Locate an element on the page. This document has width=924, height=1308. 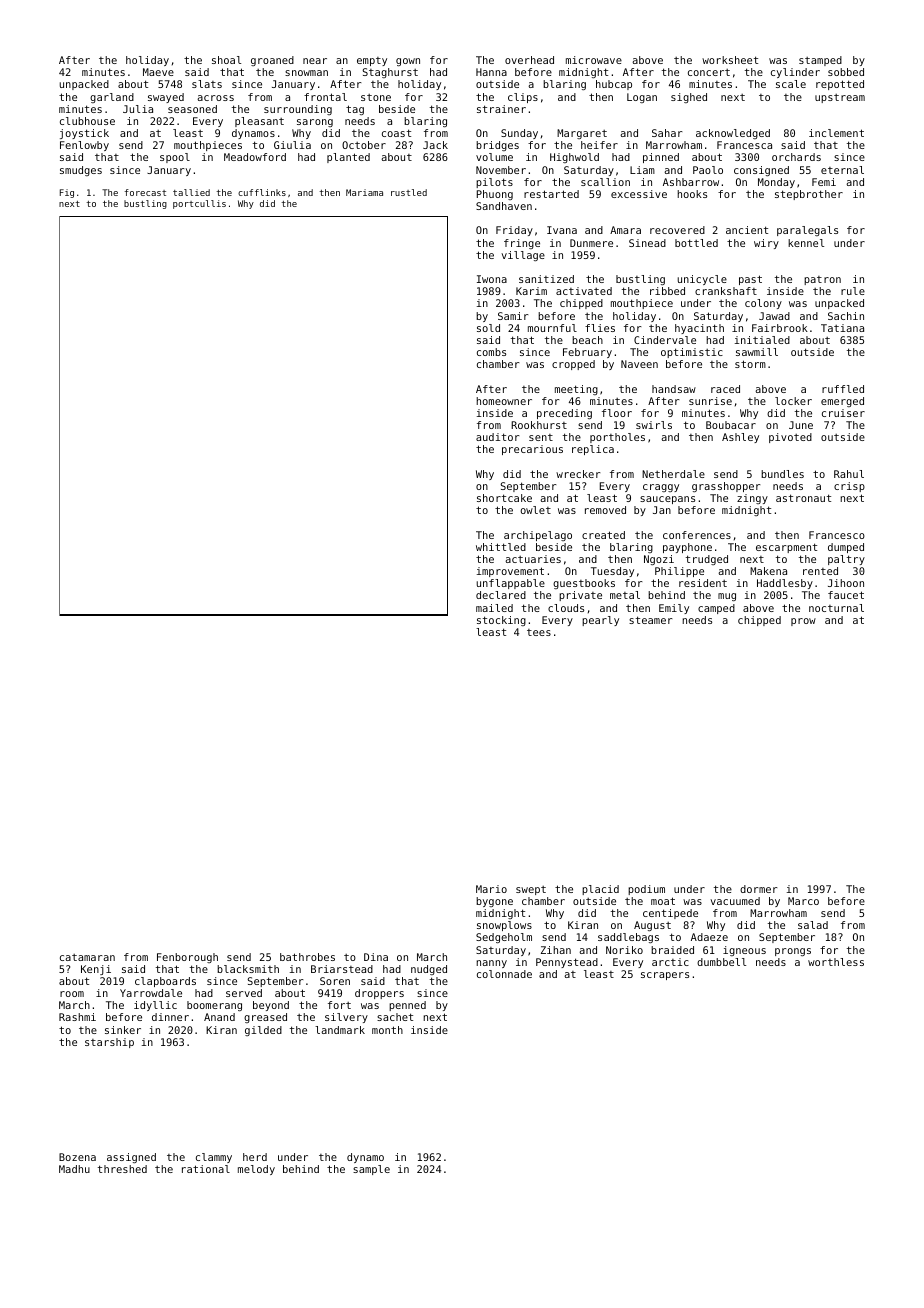
Tatiana is located at coordinates (842, 328).
